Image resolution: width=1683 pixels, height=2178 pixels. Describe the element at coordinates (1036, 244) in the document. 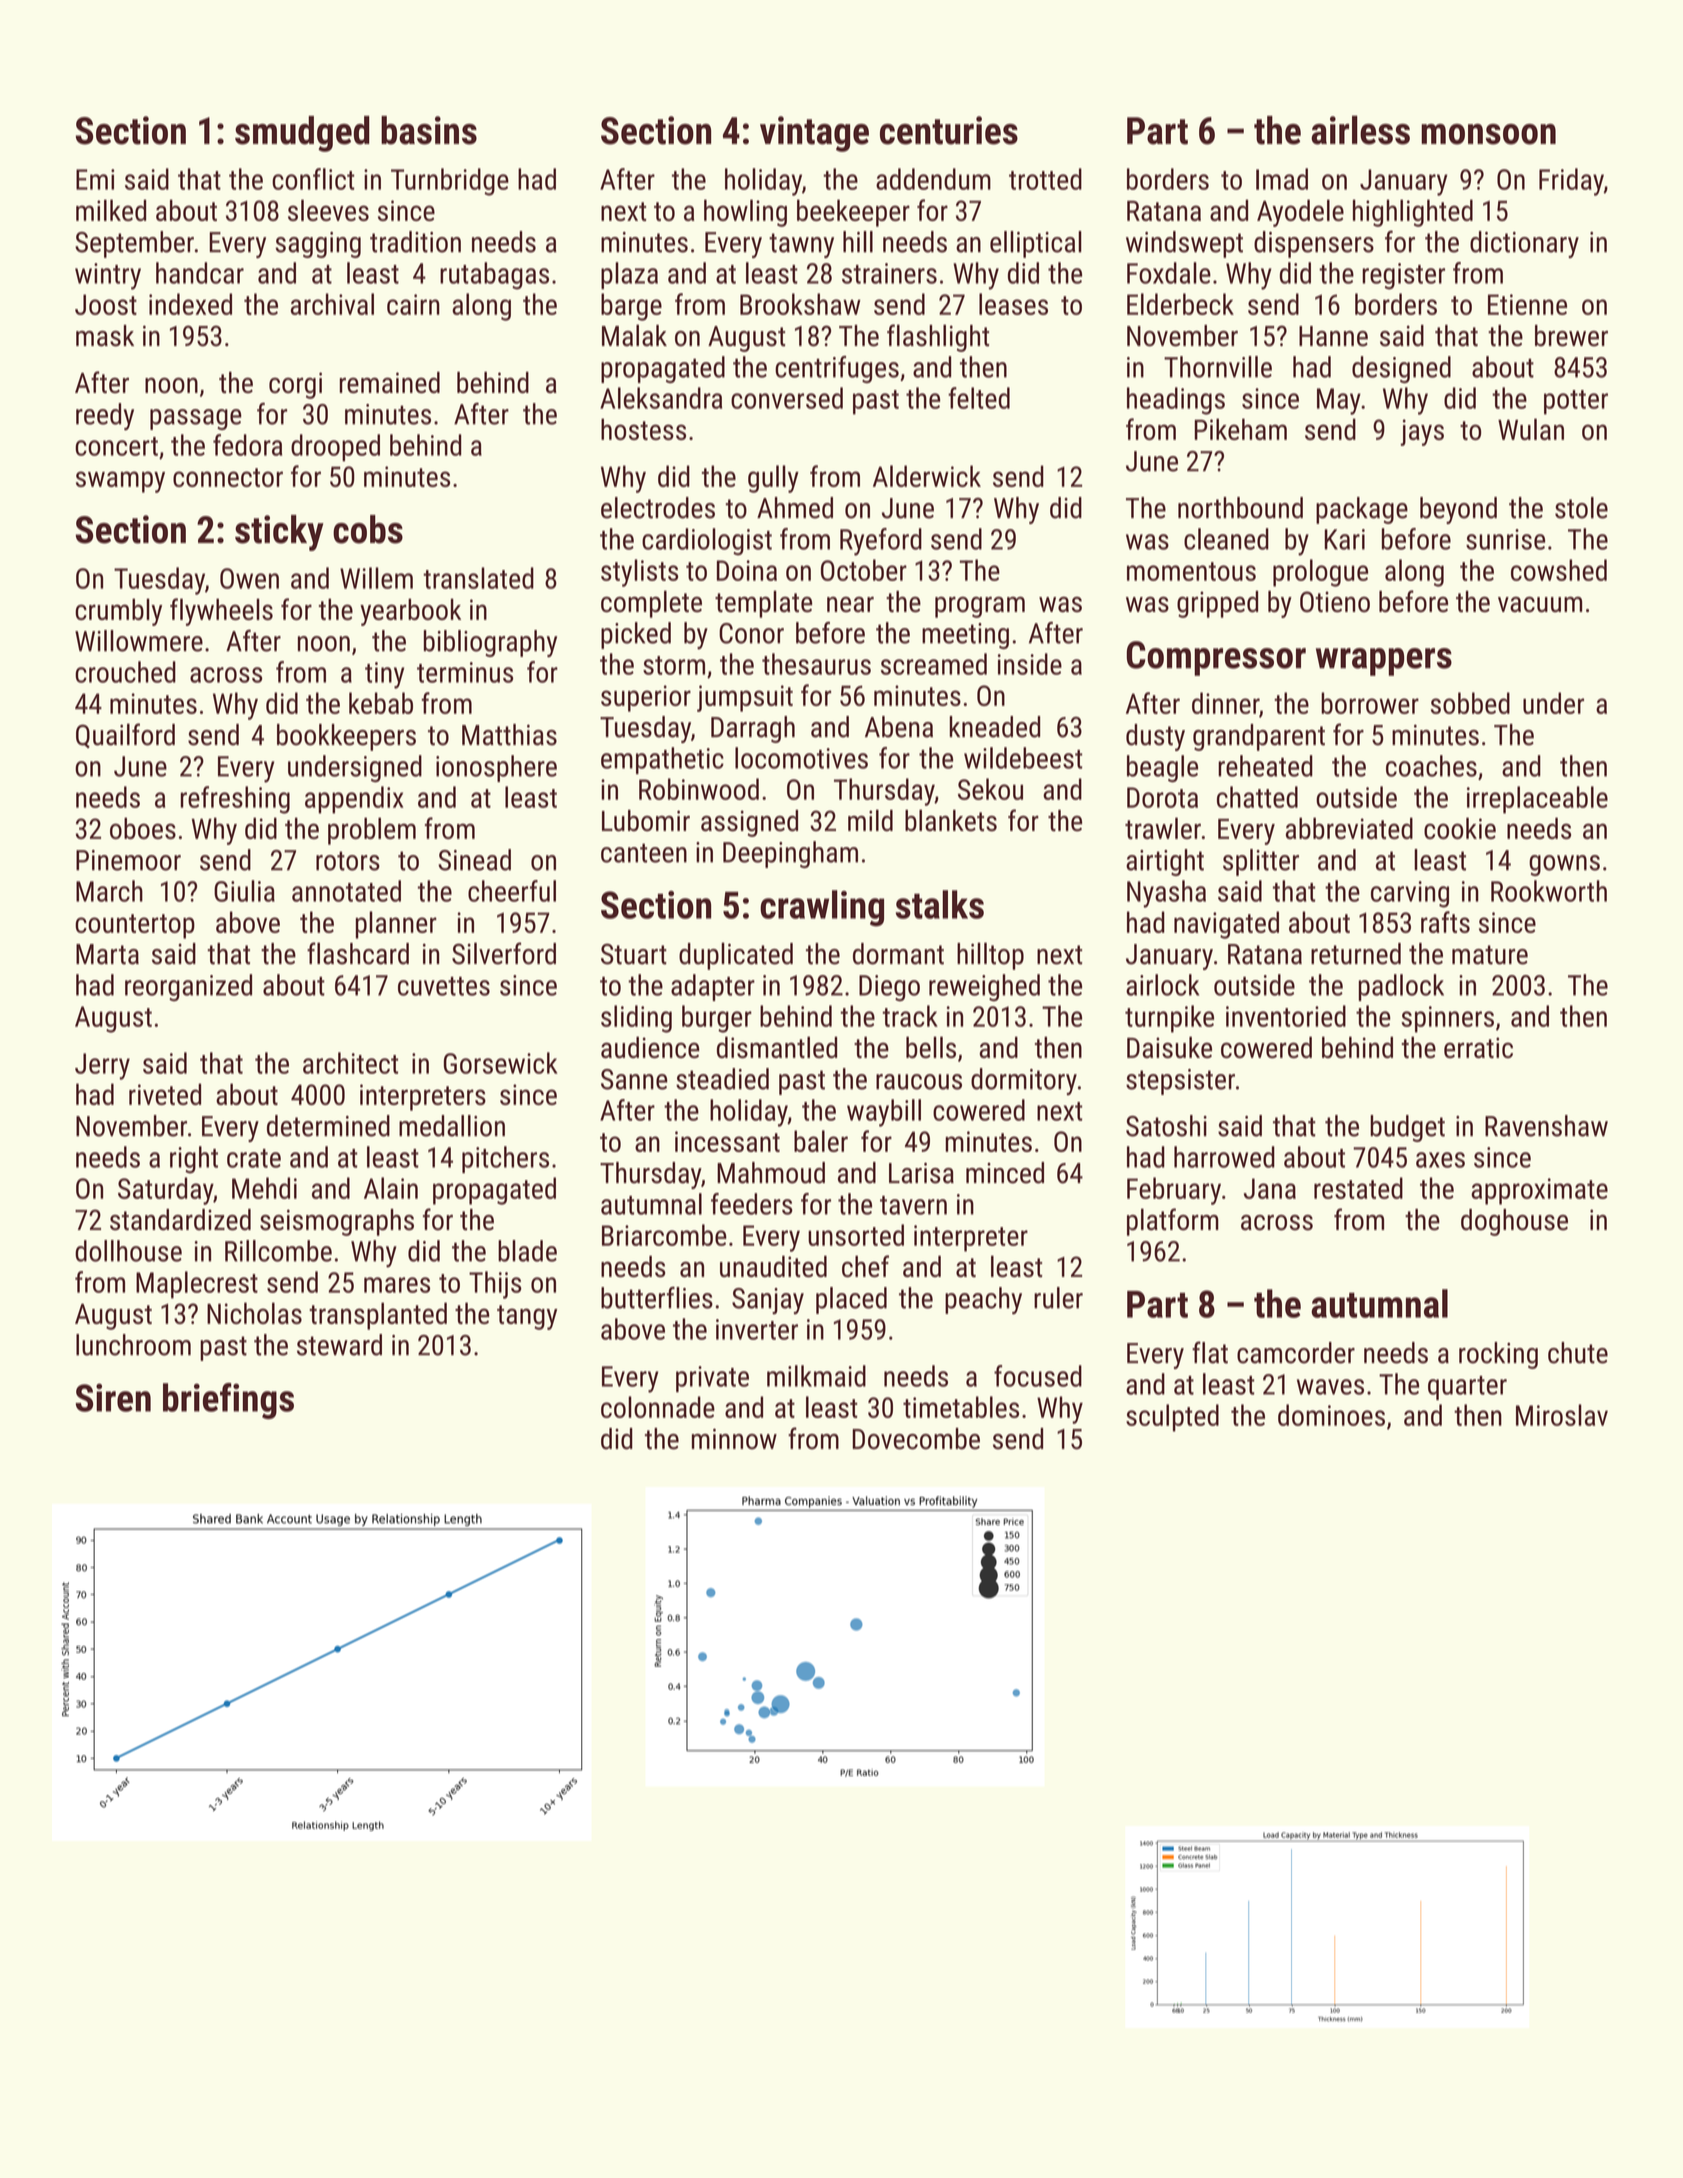

I see `elliptical` at that location.
